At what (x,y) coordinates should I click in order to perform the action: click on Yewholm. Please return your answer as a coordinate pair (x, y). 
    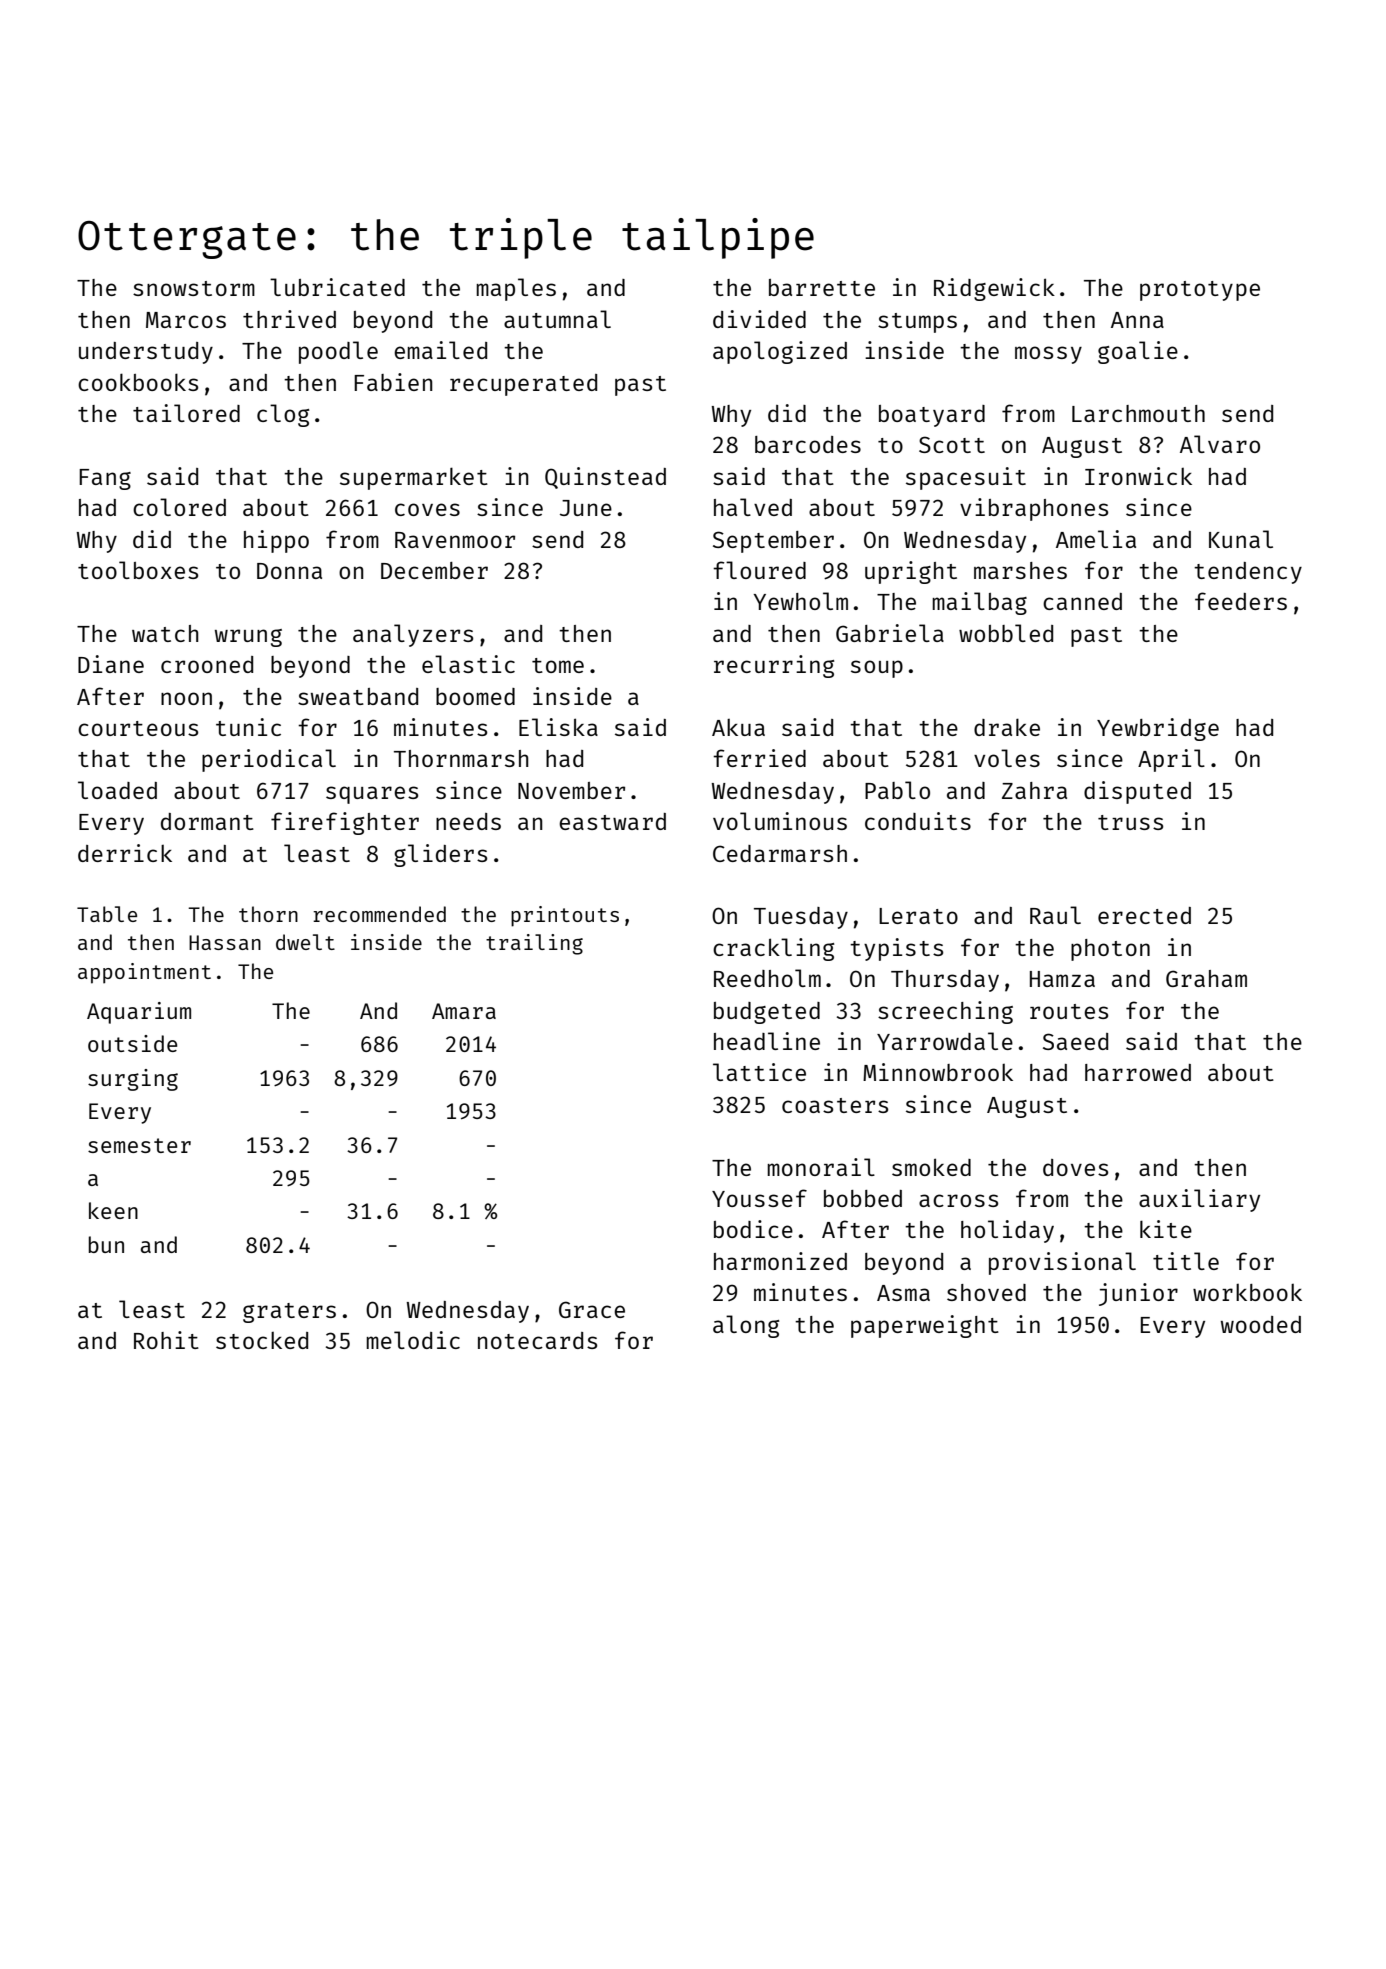
    Looking at the image, I should click on (800, 601).
